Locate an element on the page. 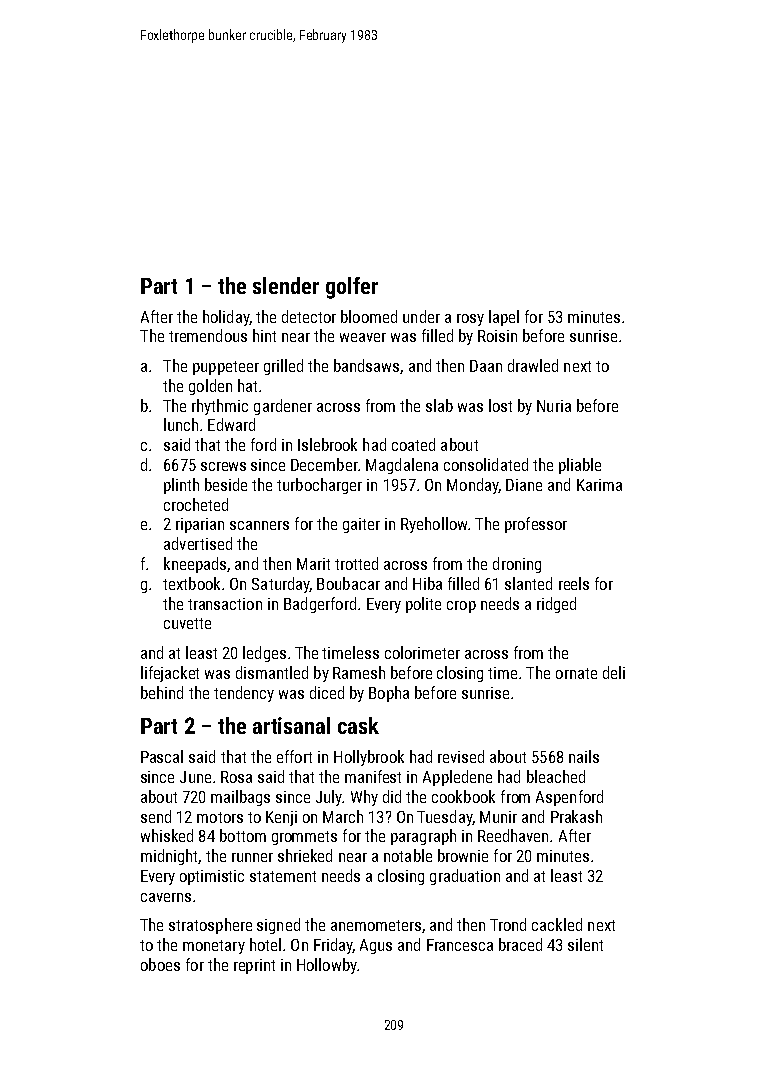 The image size is (767, 1089). under is located at coordinates (421, 316).
